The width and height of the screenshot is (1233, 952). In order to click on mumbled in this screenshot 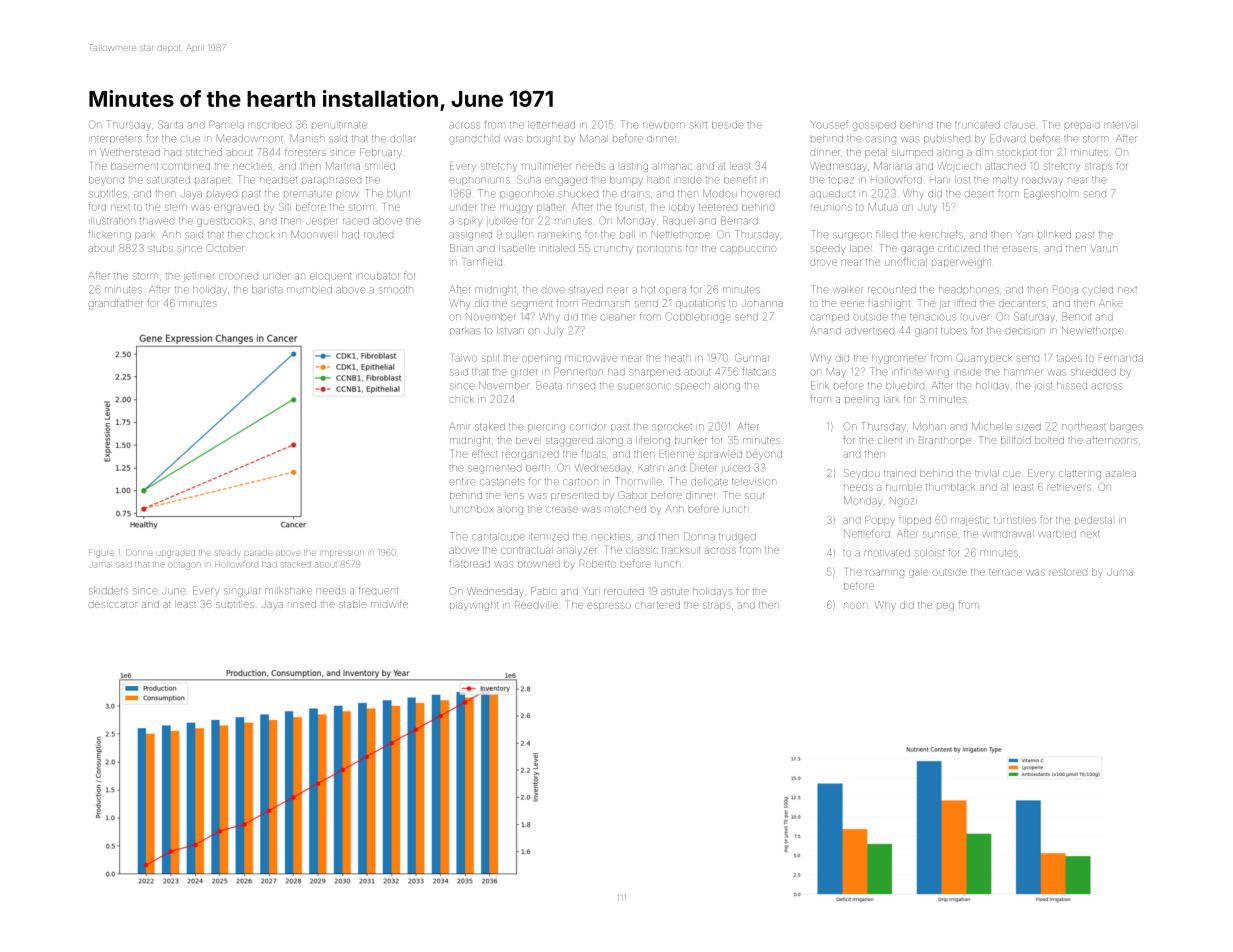, I will do `click(309, 290)`.
